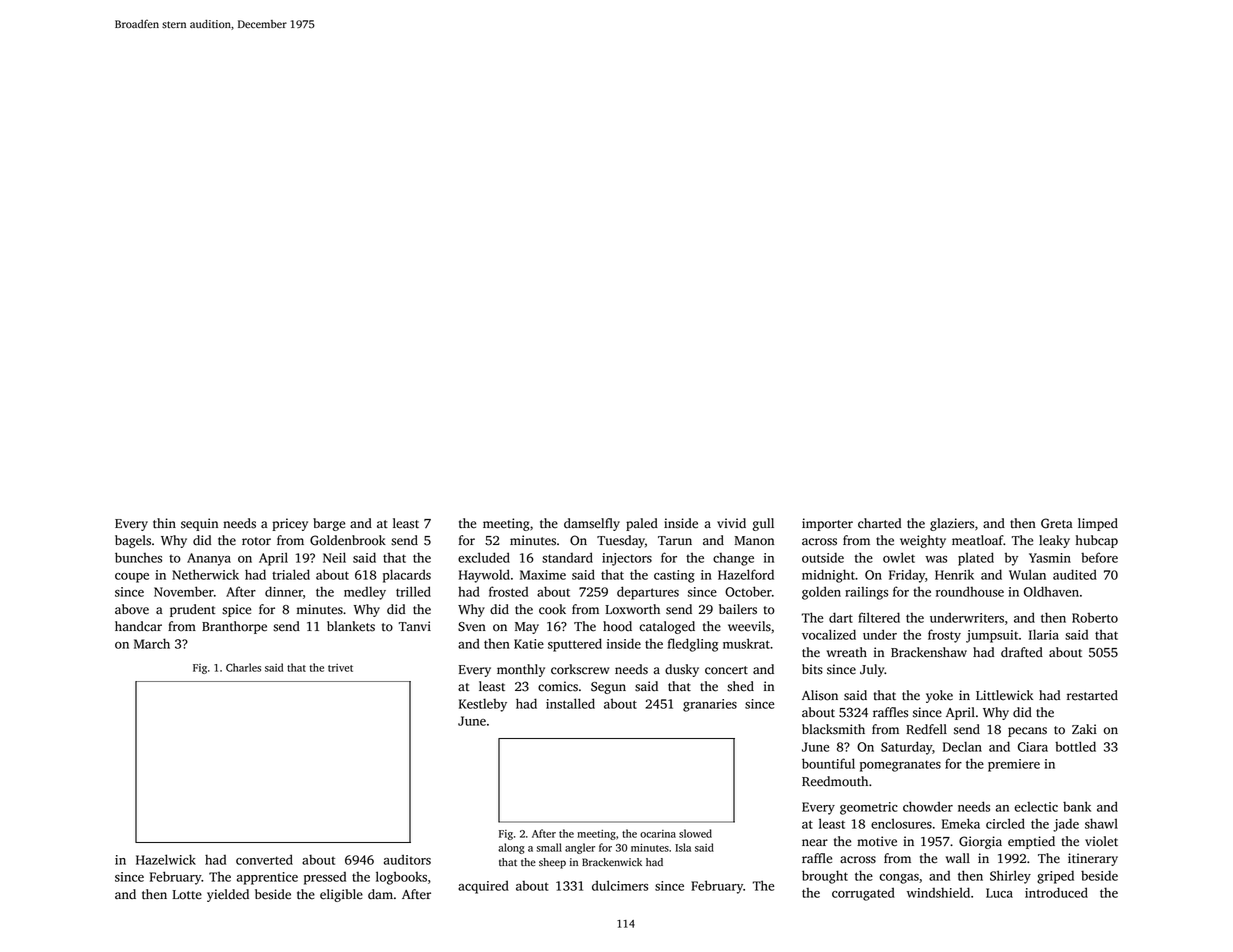  I want to click on Zaki, so click(1084, 729).
